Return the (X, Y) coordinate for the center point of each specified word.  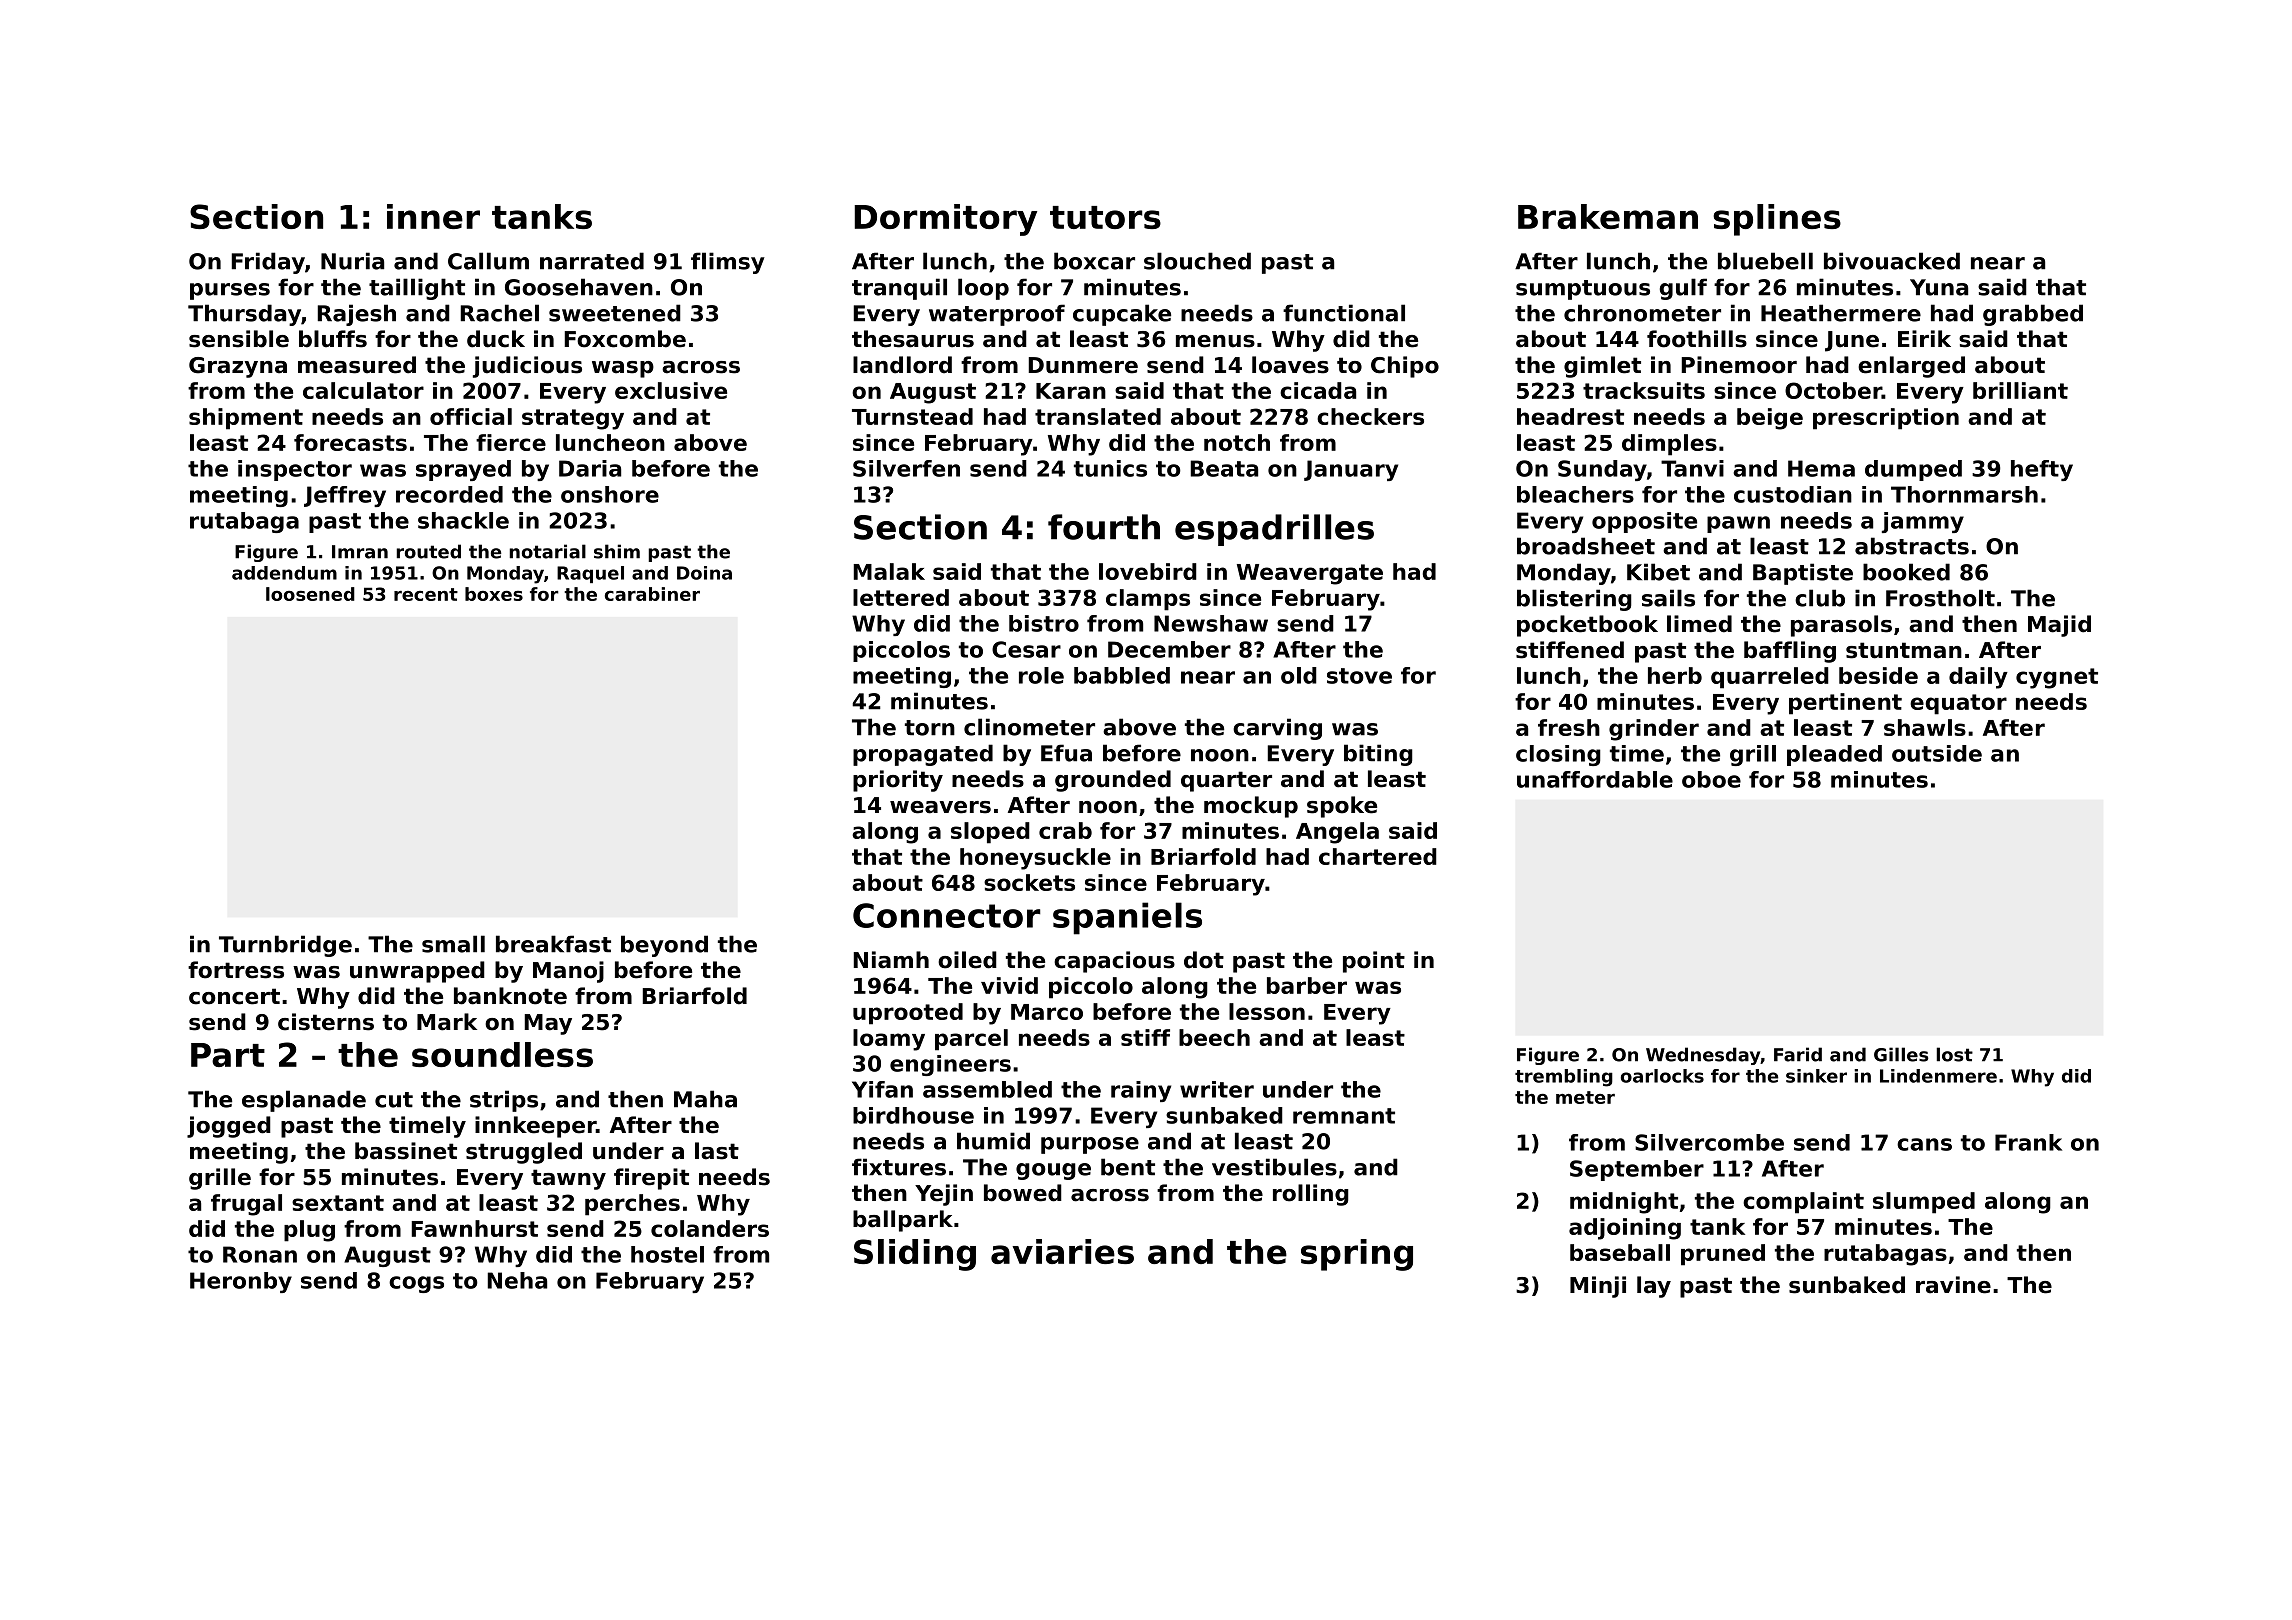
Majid (2059, 626)
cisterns (326, 1022)
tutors (1105, 217)
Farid (1798, 1054)
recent (426, 594)
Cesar (1026, 649)
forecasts (350, 442)
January (1351, 470)
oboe (1711, 779)
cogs (416, 1284)
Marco (1047, 1012)
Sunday (1602, 470)
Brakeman (1608, 216)
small (453, 944)
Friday (268, 263)
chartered (1378, 856)
